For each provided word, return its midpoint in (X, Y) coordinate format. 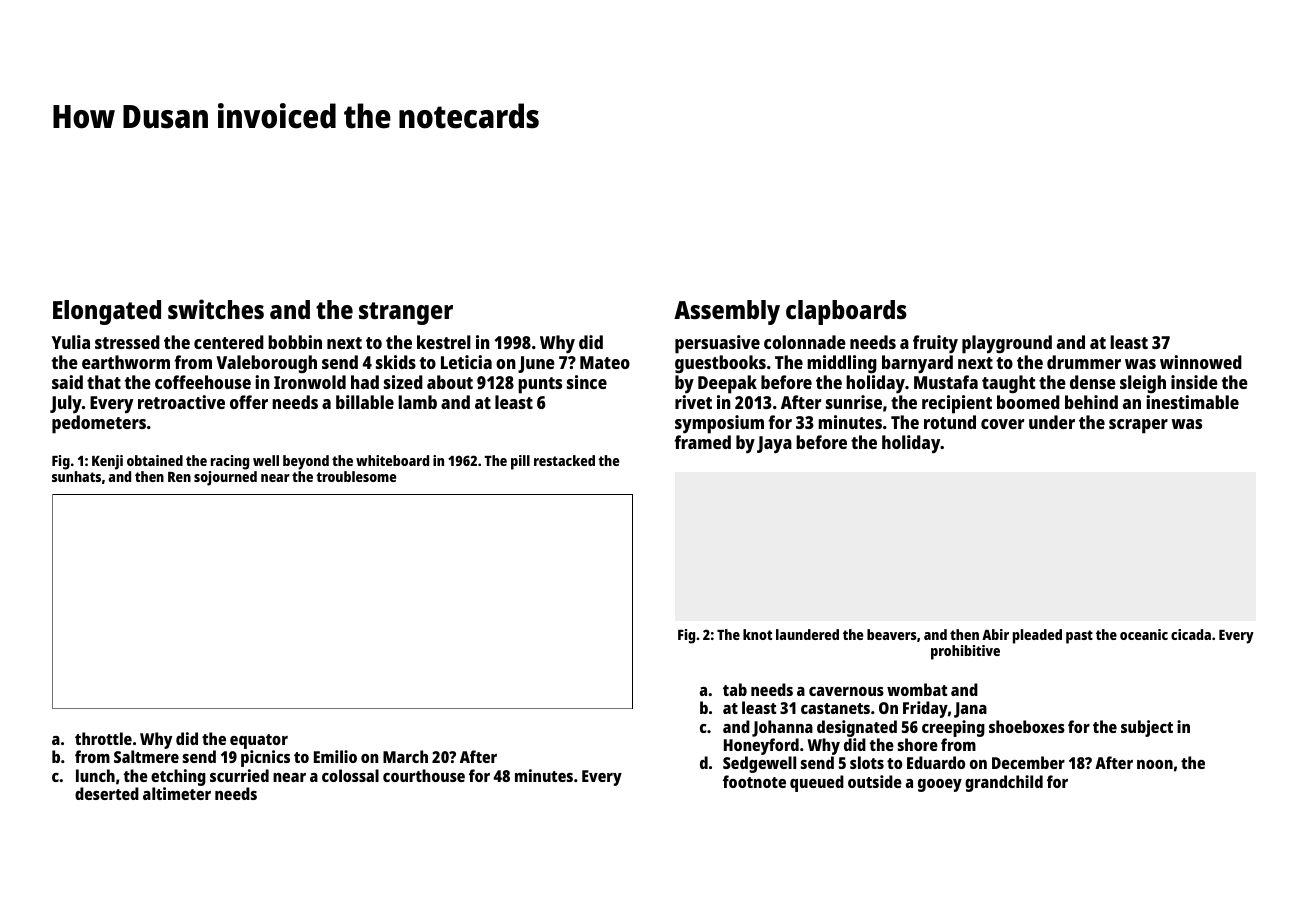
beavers (891, 634)
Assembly (727, 312)
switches (216, 309)
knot (757, 634)
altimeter (177, 793)
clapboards (846, 312)
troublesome (356, 476)
